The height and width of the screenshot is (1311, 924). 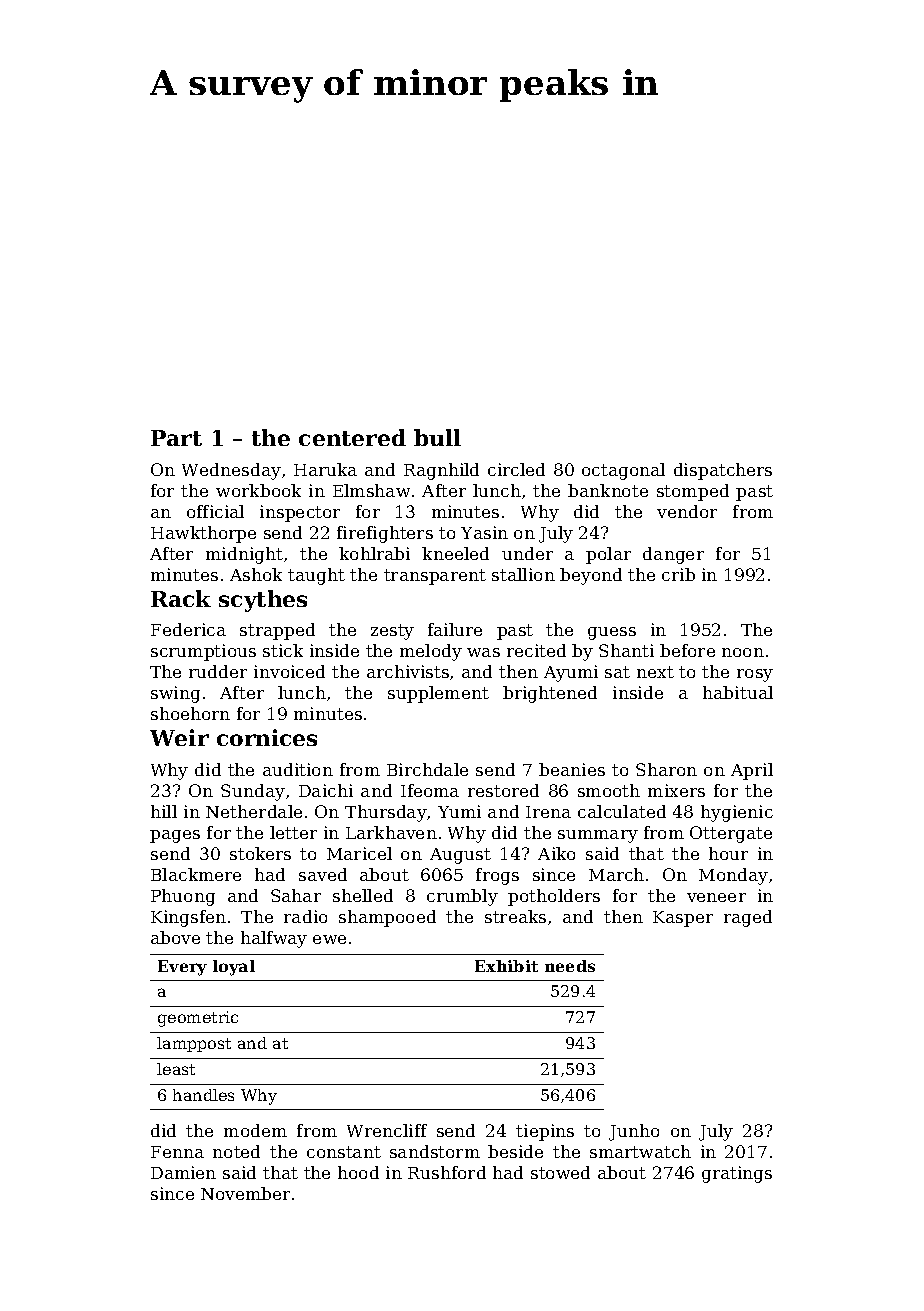 What do you see at coordinates (430, 790) in the screenshot?
I see `Ifeoma` at bounding box center [430, 790].
